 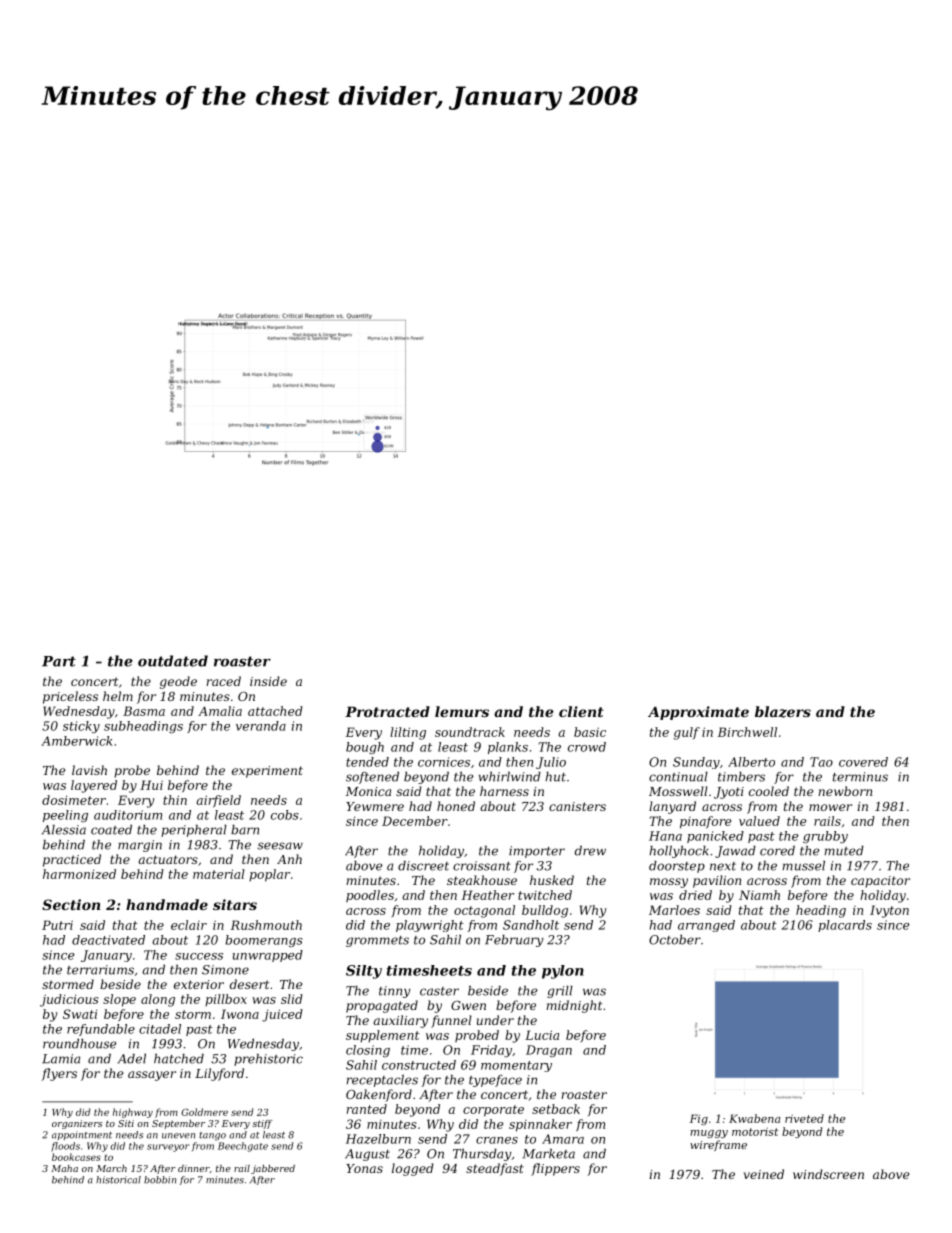 What do you see at coordinates (225, 970) in the screenshot?
I see `Simone` at bounding box center [225, 970].
